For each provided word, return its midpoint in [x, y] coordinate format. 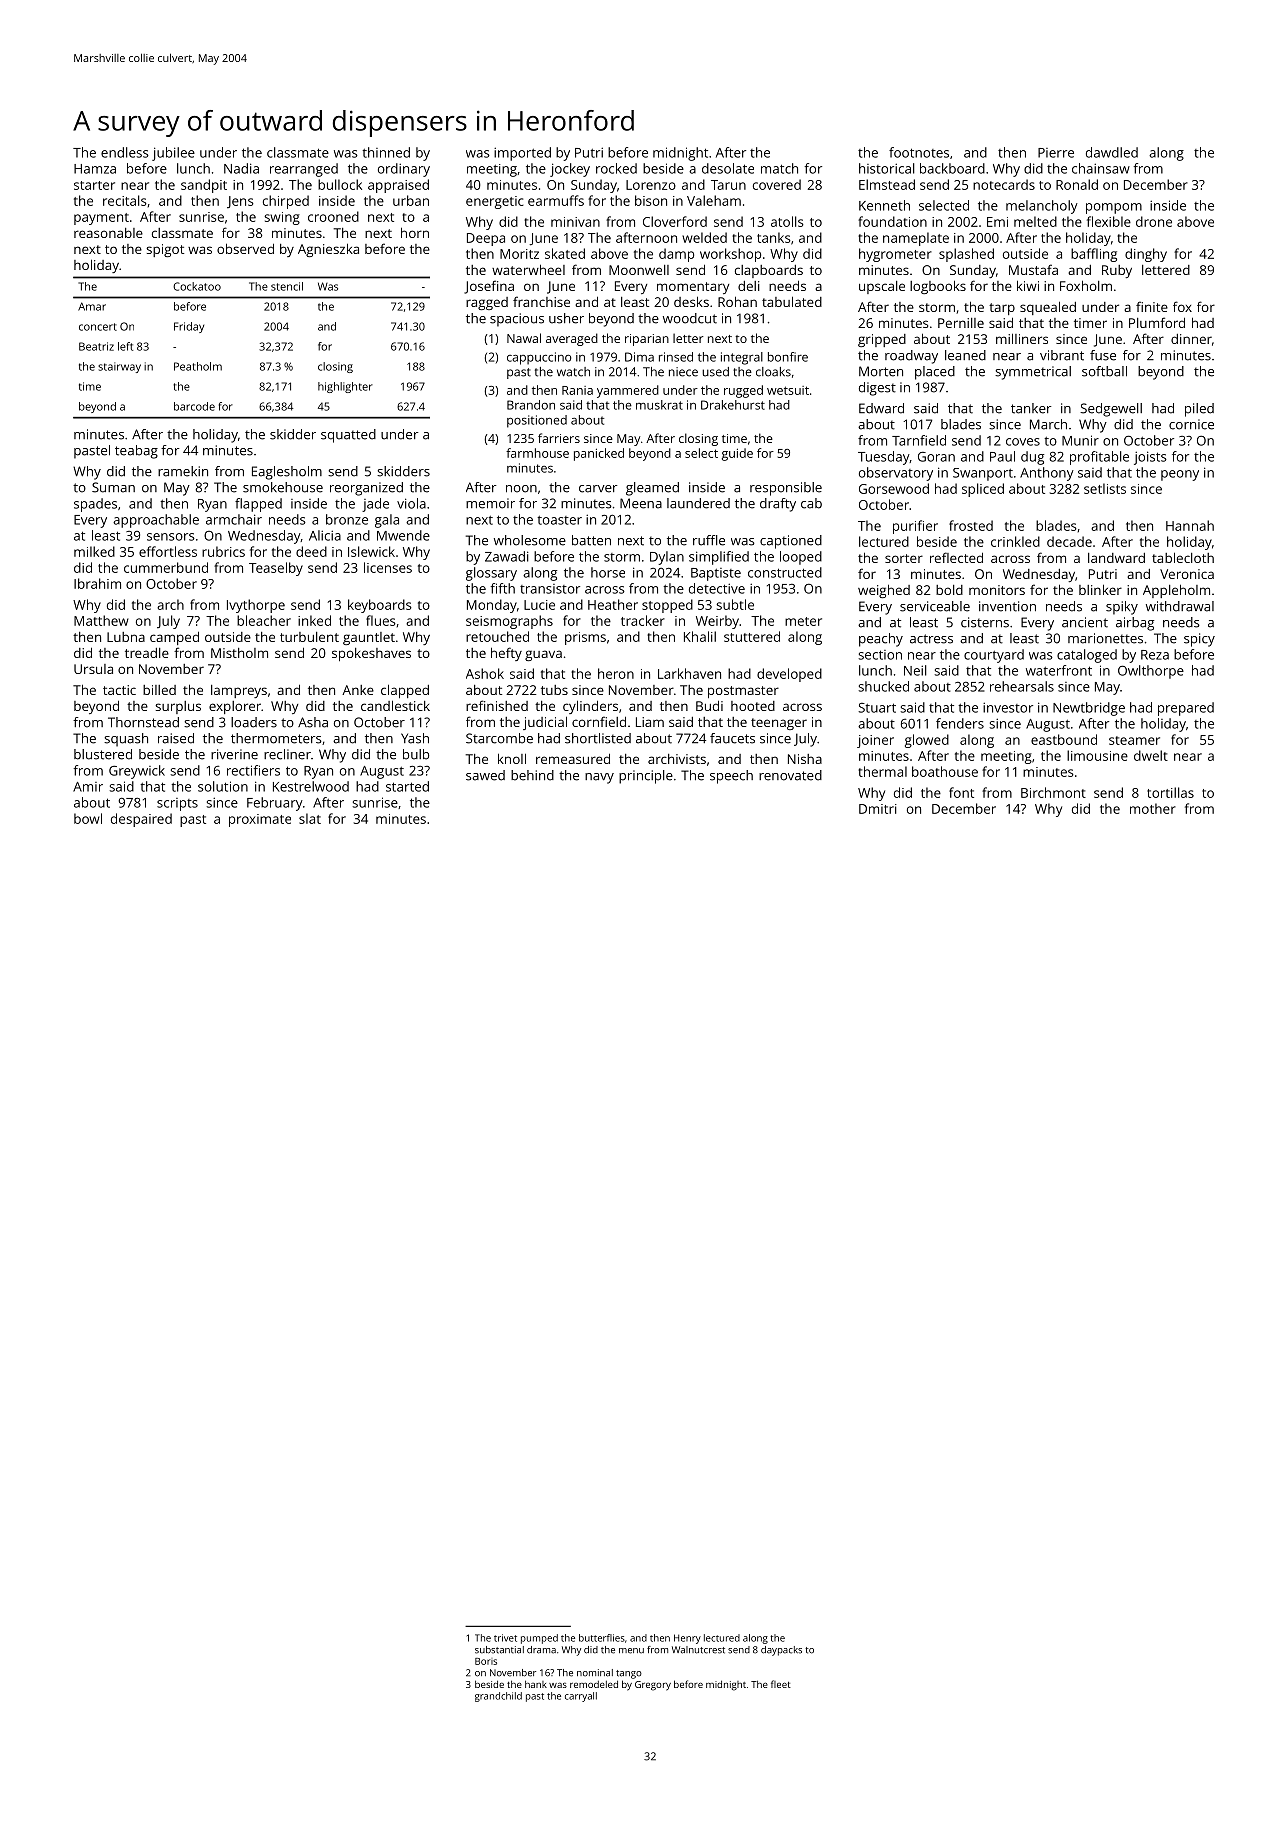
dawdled [1112, 152]
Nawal [524, 338]
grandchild [498, 1697]
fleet [781, 1684]
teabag [136, 452]
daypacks [781, 1651]
